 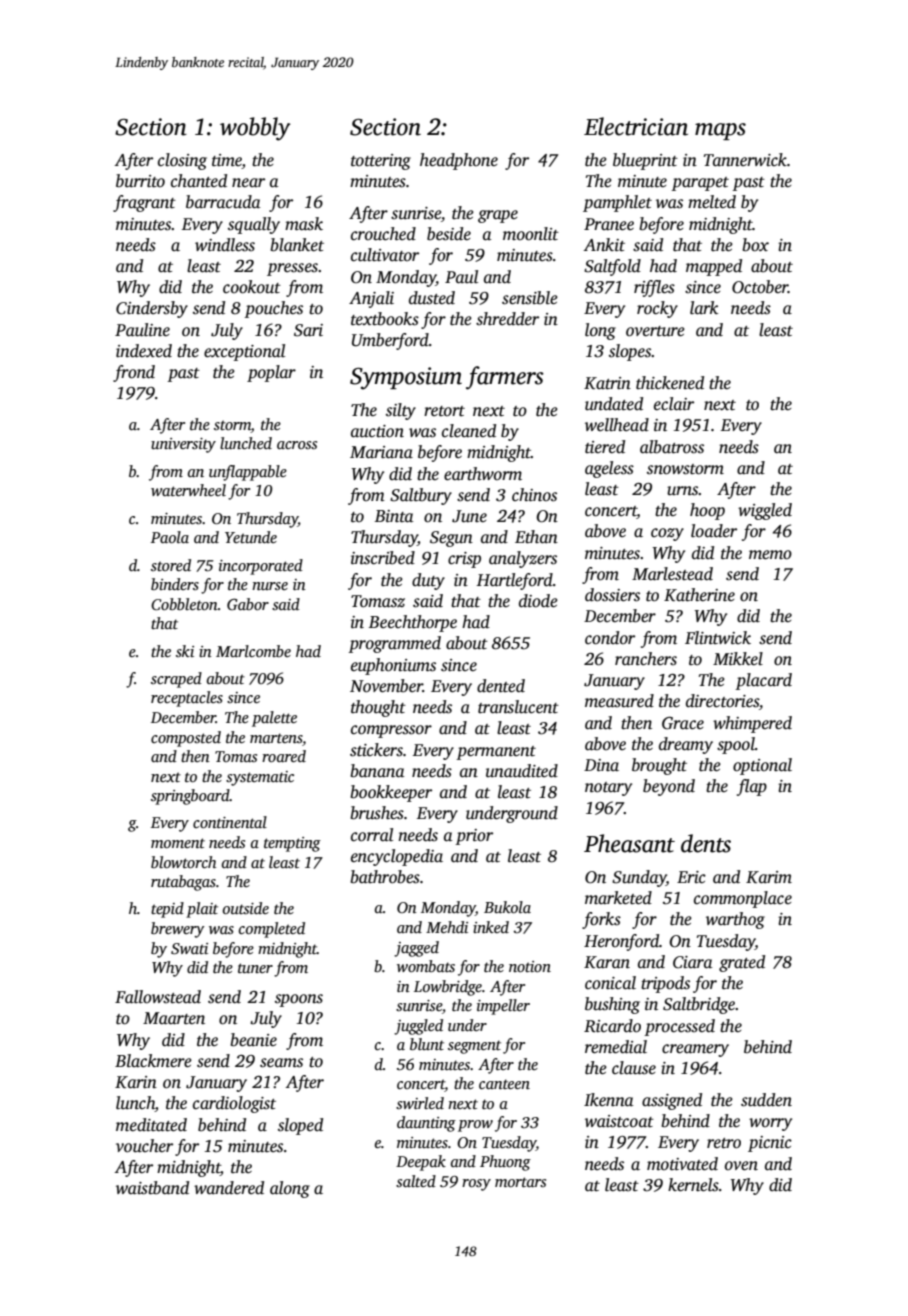 I want to click on euphoniums, so click(x=393, y=666).
